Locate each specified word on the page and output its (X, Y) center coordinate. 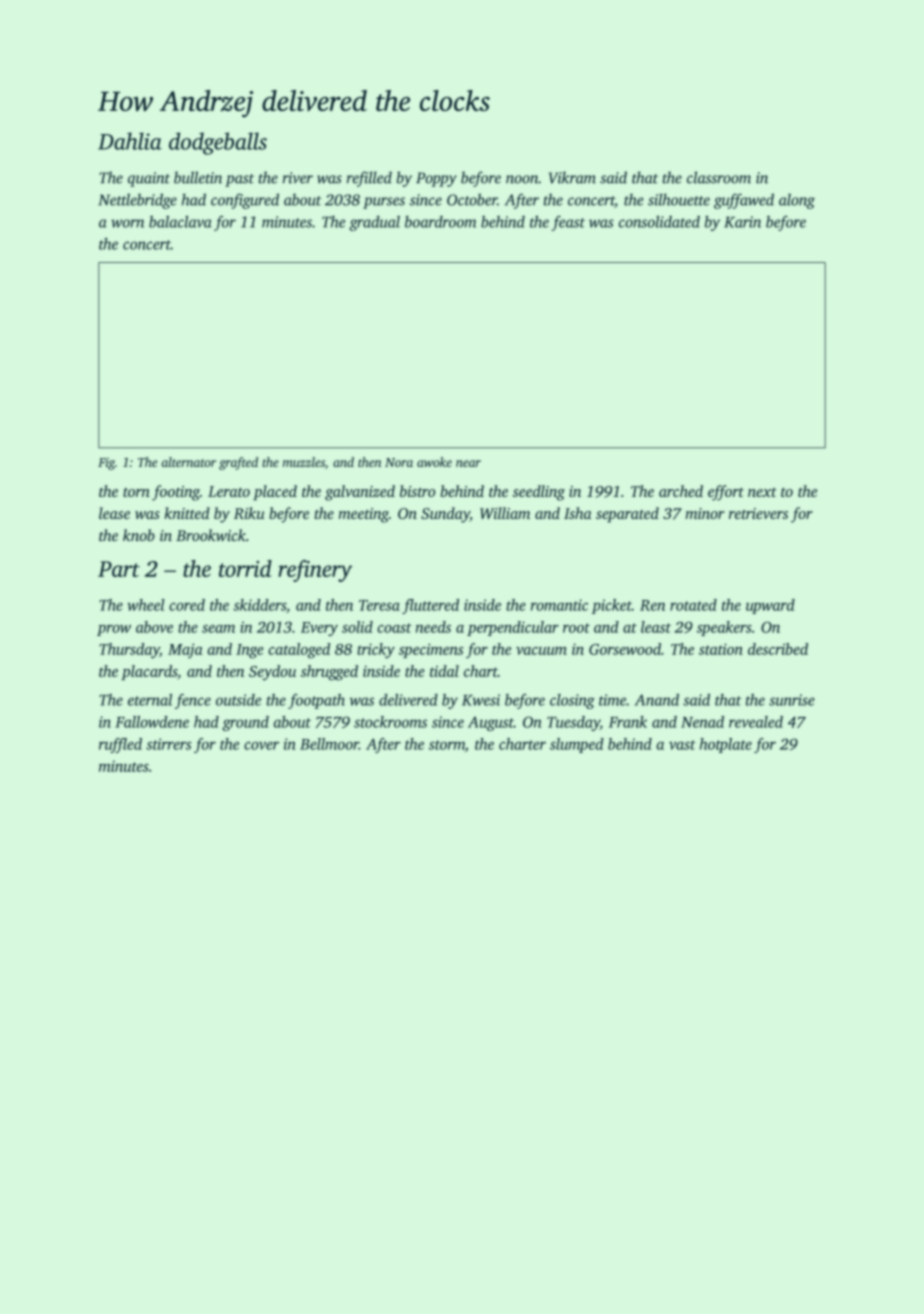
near (468, 463)
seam (218, 629)
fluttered (430, 606)
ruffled (120, 745)
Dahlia (130, 141)
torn (136, 492)
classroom (719, 177)
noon (522, 179)
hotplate (726, 745)
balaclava (180, 221)
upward (770, 606)
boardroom (440, 222)
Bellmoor (329, 744)
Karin (742, 222)
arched (681, 491)
